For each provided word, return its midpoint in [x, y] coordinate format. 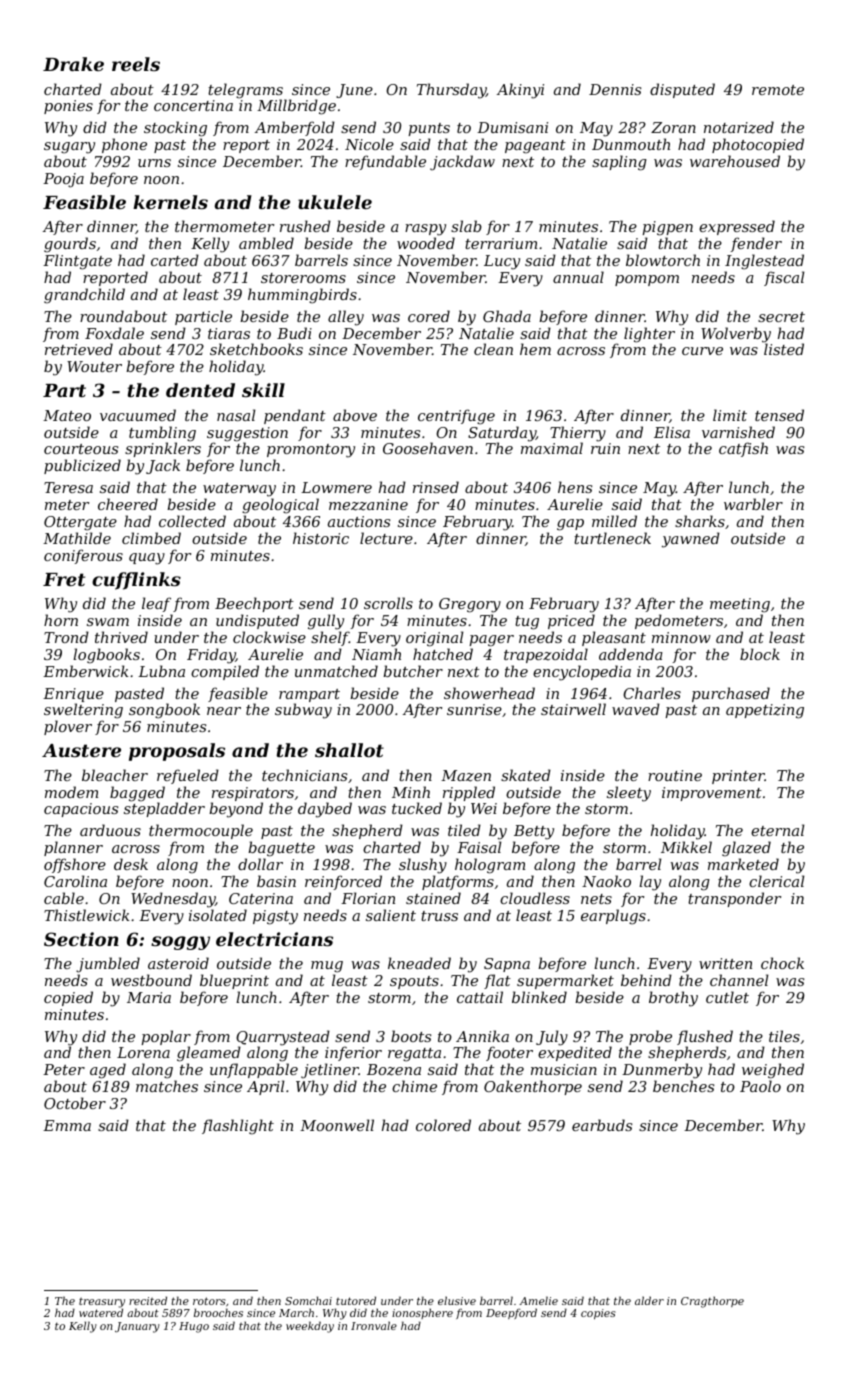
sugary [69, 148]
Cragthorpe [712, 1302]
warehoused [735, 161]
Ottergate [80, 523]
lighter [649, 335]
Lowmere [336, 487]
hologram [490, 866]
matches [167, 1086]
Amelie [538, 1300]
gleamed [209, 1054]
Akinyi [520, 91]
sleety [629, 794]
